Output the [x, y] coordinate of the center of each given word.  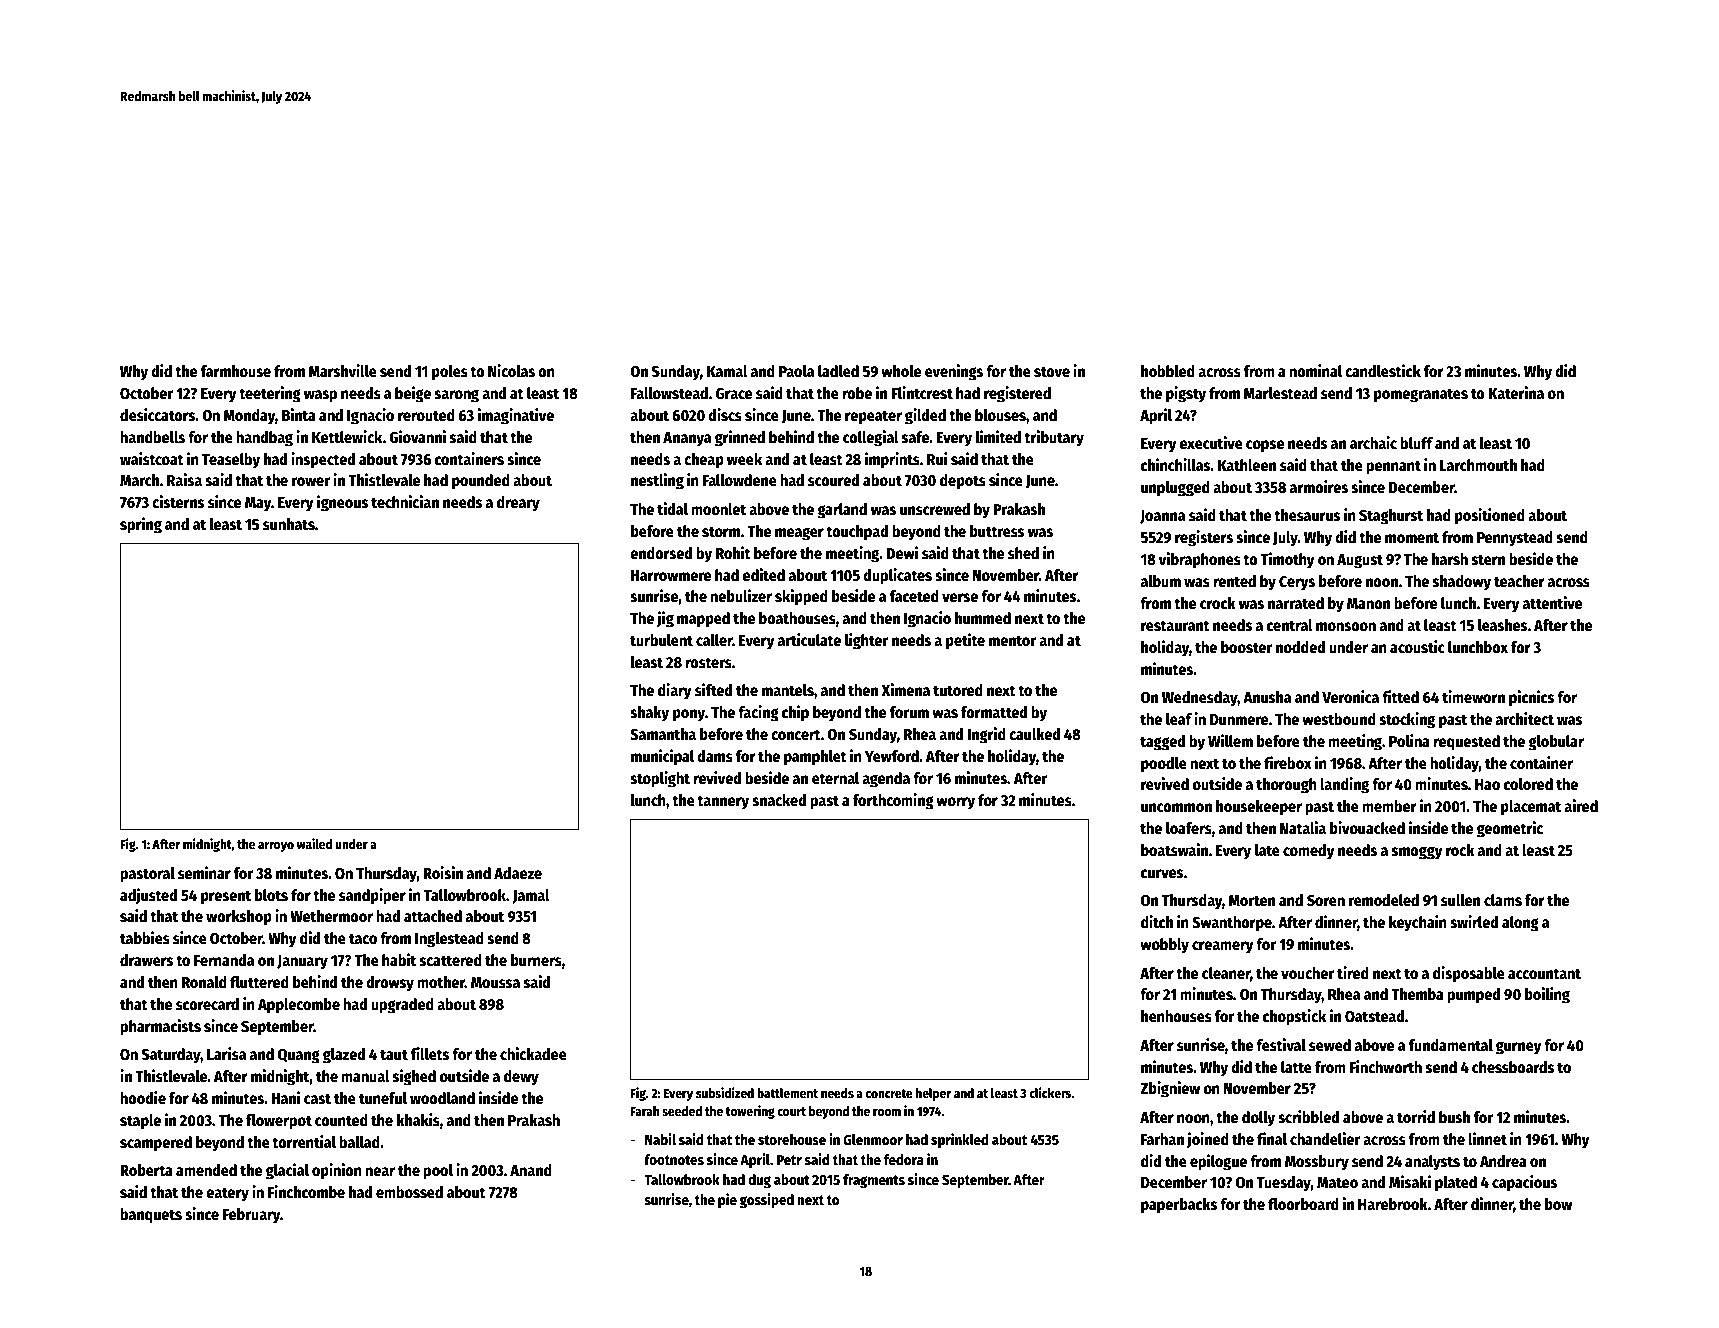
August [1360, 561]
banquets [151, 1216]
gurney [1519, 1048]
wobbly [1164, 946]
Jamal [531, 896]
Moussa [495, 983]
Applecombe [299, 1006]
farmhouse [236, 371]
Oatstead [1374, 1016]
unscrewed [935, 509]
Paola [796, 371]
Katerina [1516, 393]
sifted [713, 690]
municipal [662, 757]
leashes [1502, 625]
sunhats [289, 524]
